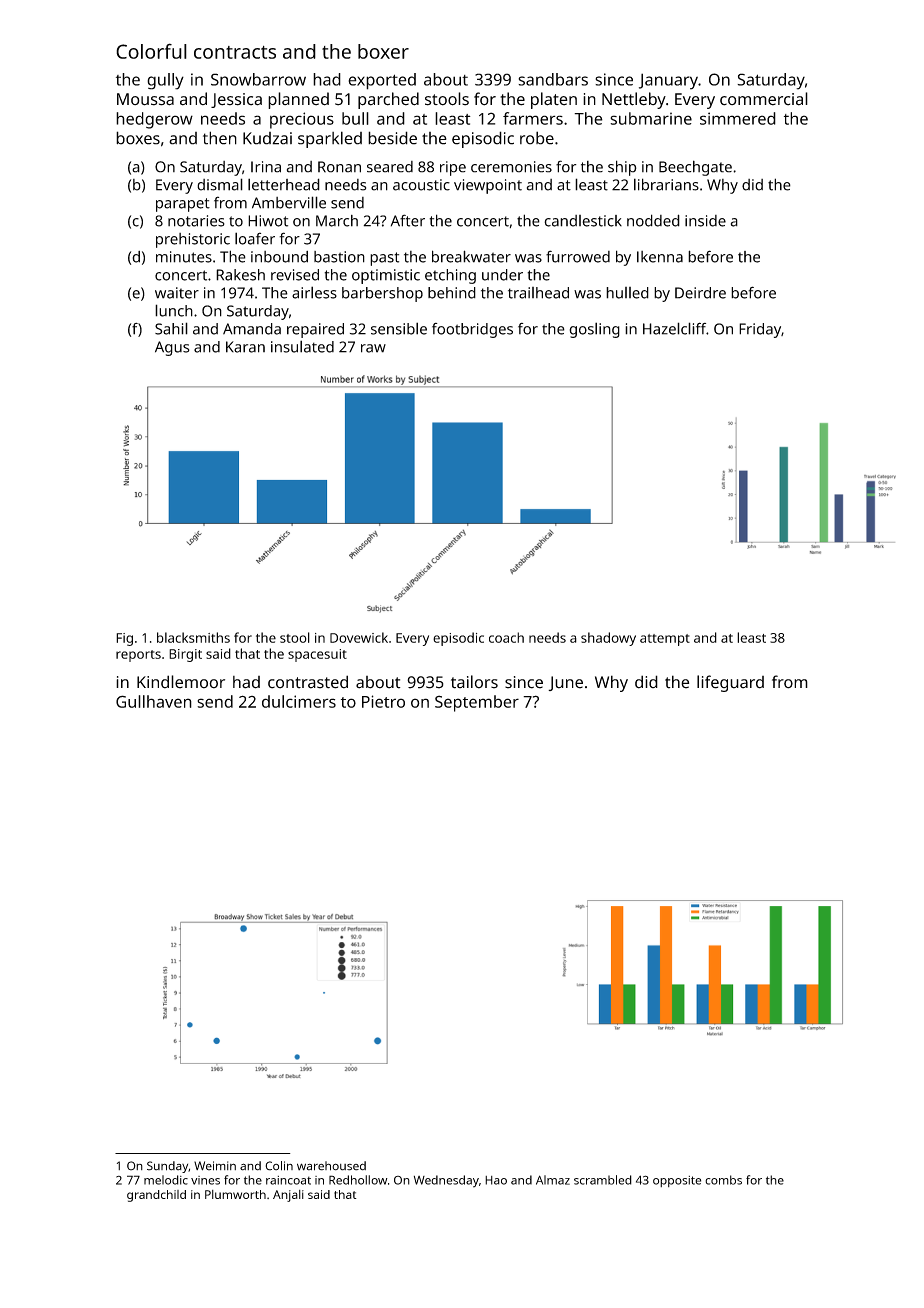 The width and height of the screenshot is (924, 1308). What do you see at coordinates (496, 1180) in the screenshot?
I see `Hao` at bounding box center [496, 1180].
